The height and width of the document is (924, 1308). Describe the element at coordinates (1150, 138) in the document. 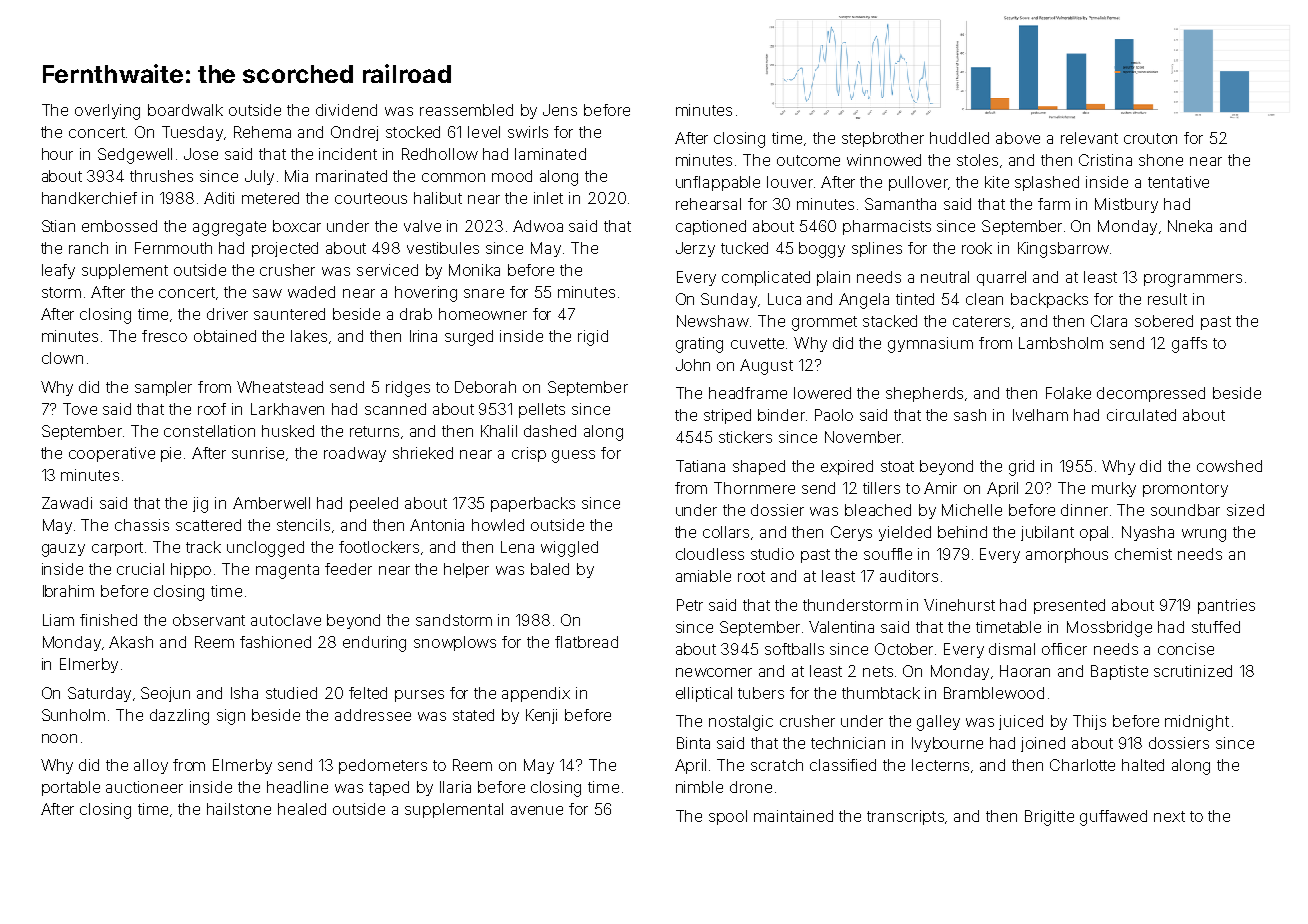

I see `crouton` at that location.
